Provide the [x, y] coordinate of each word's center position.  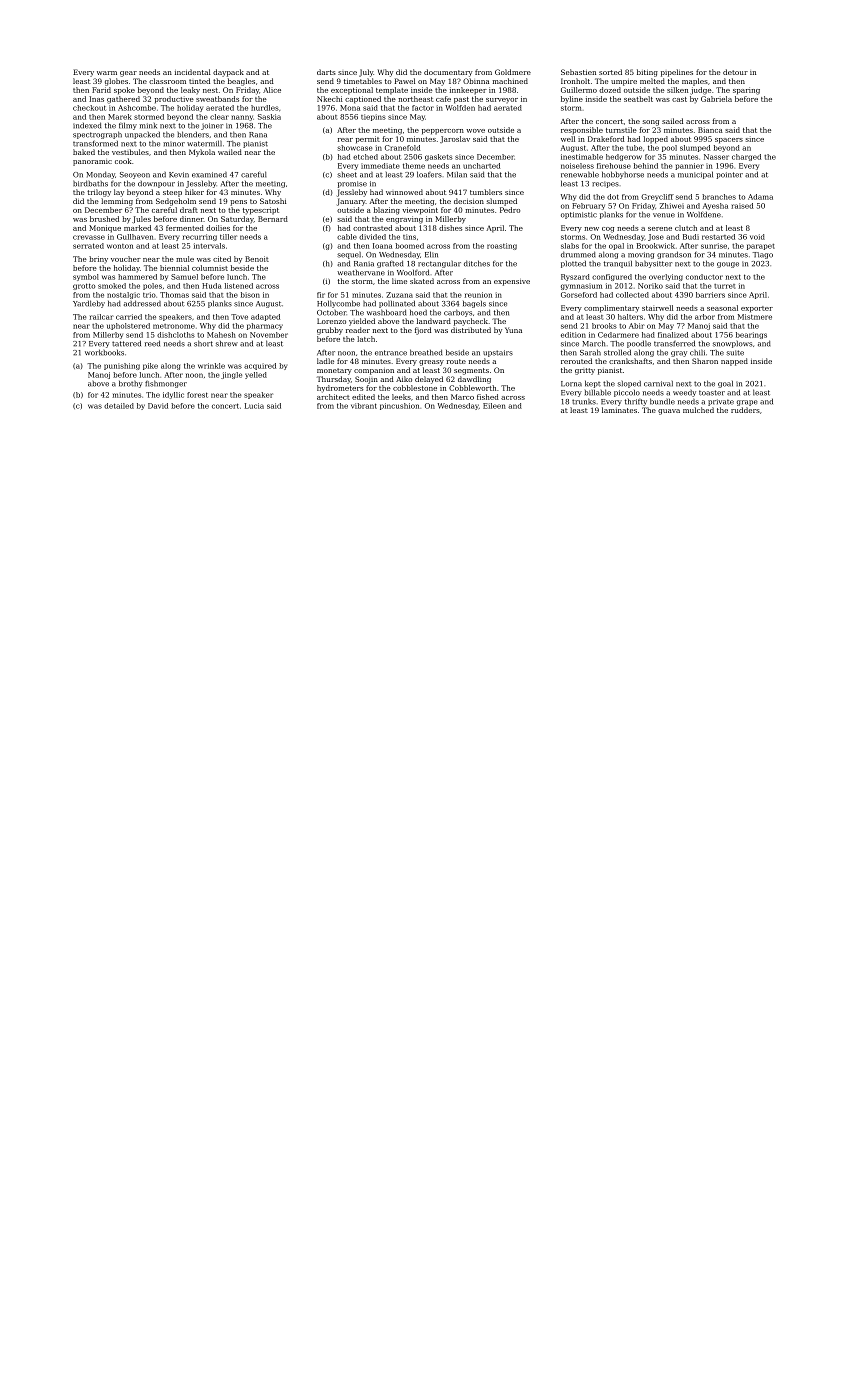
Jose [656, 237]
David [158, 406]
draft [189, 210]
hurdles [265, 108]
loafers [429, 174]
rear [345, 140]
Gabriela [716, 99]
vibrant [364, 406]
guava [669, 412]
